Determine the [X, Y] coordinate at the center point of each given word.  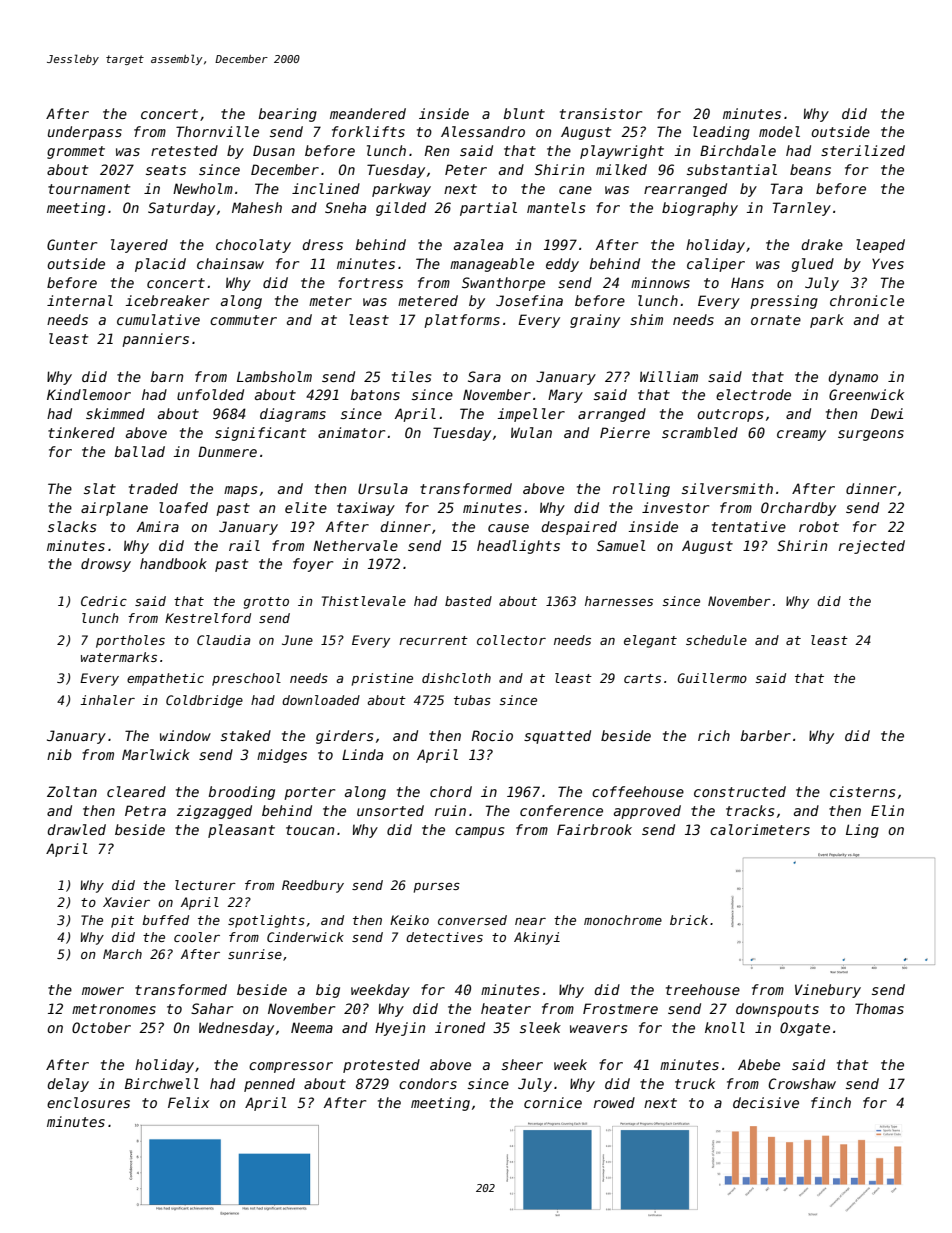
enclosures [88, 1102]
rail [244, 545]
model [779, 131]
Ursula [383, 488]
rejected [872, 547]
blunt [524, 113]
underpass [85, 133]
